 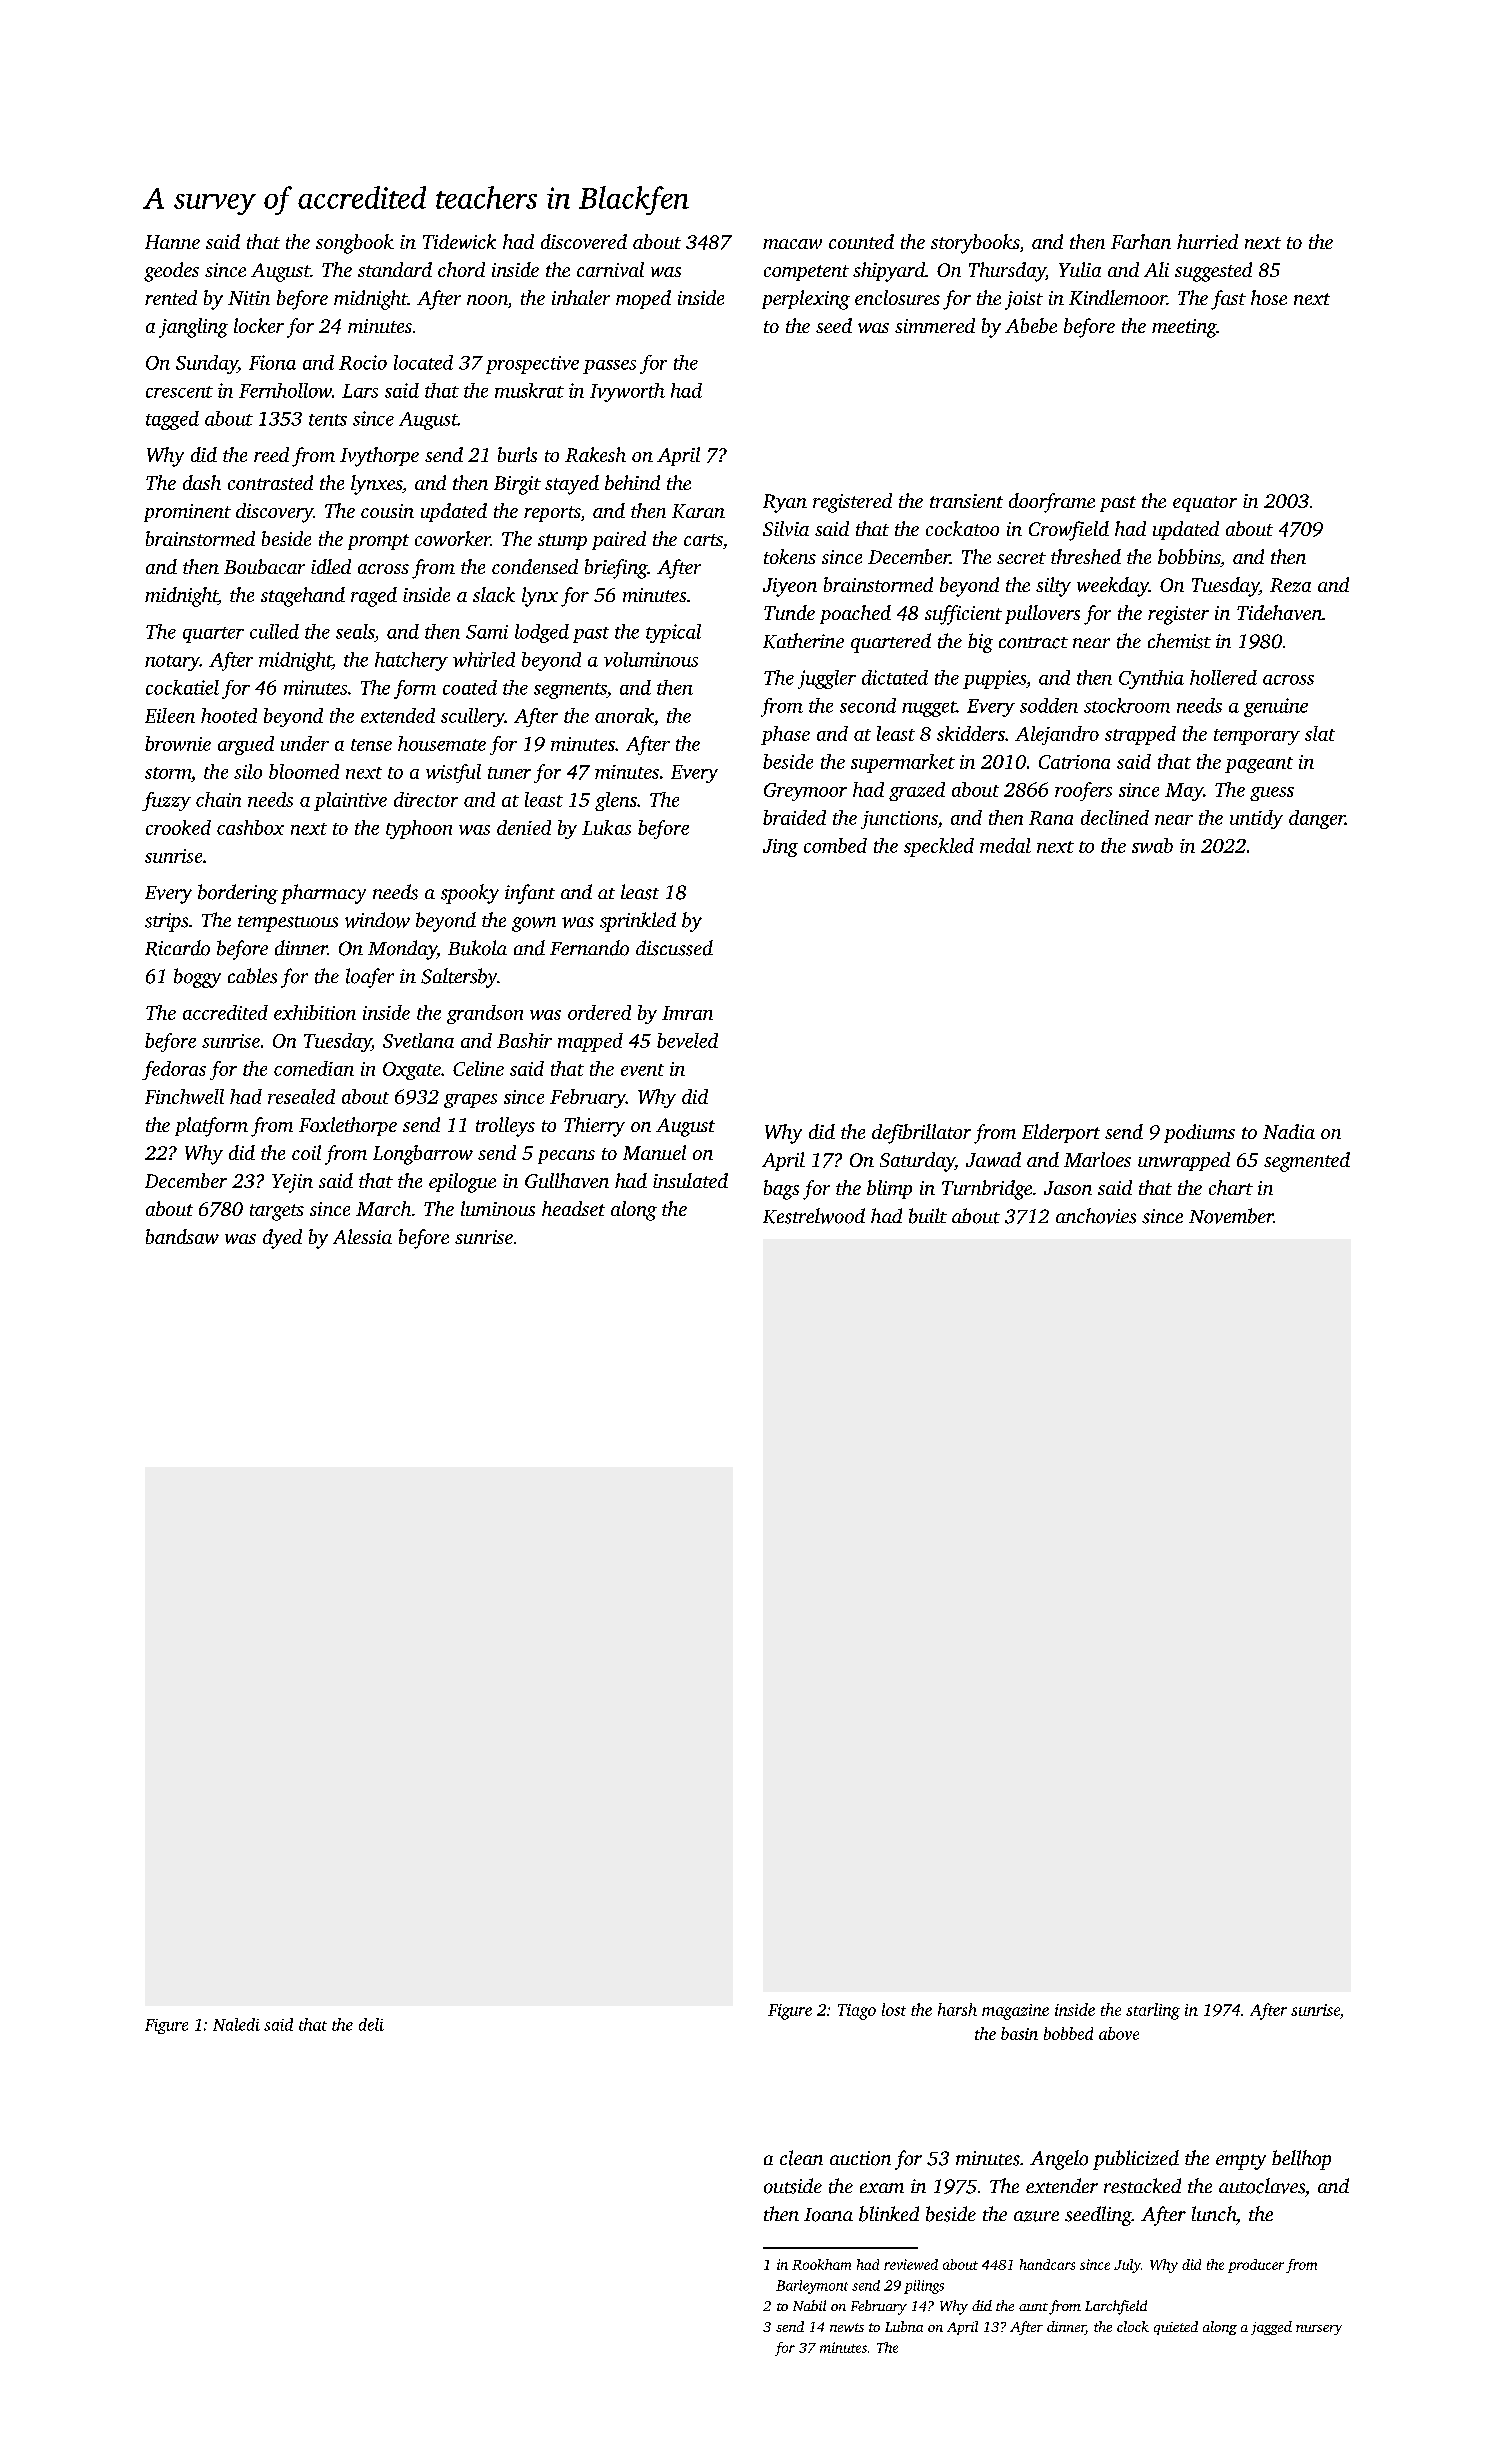 What do you see at coordinates (584, 241) in the screenshot?
I see `discovered` at bounding box center [584, 241].
